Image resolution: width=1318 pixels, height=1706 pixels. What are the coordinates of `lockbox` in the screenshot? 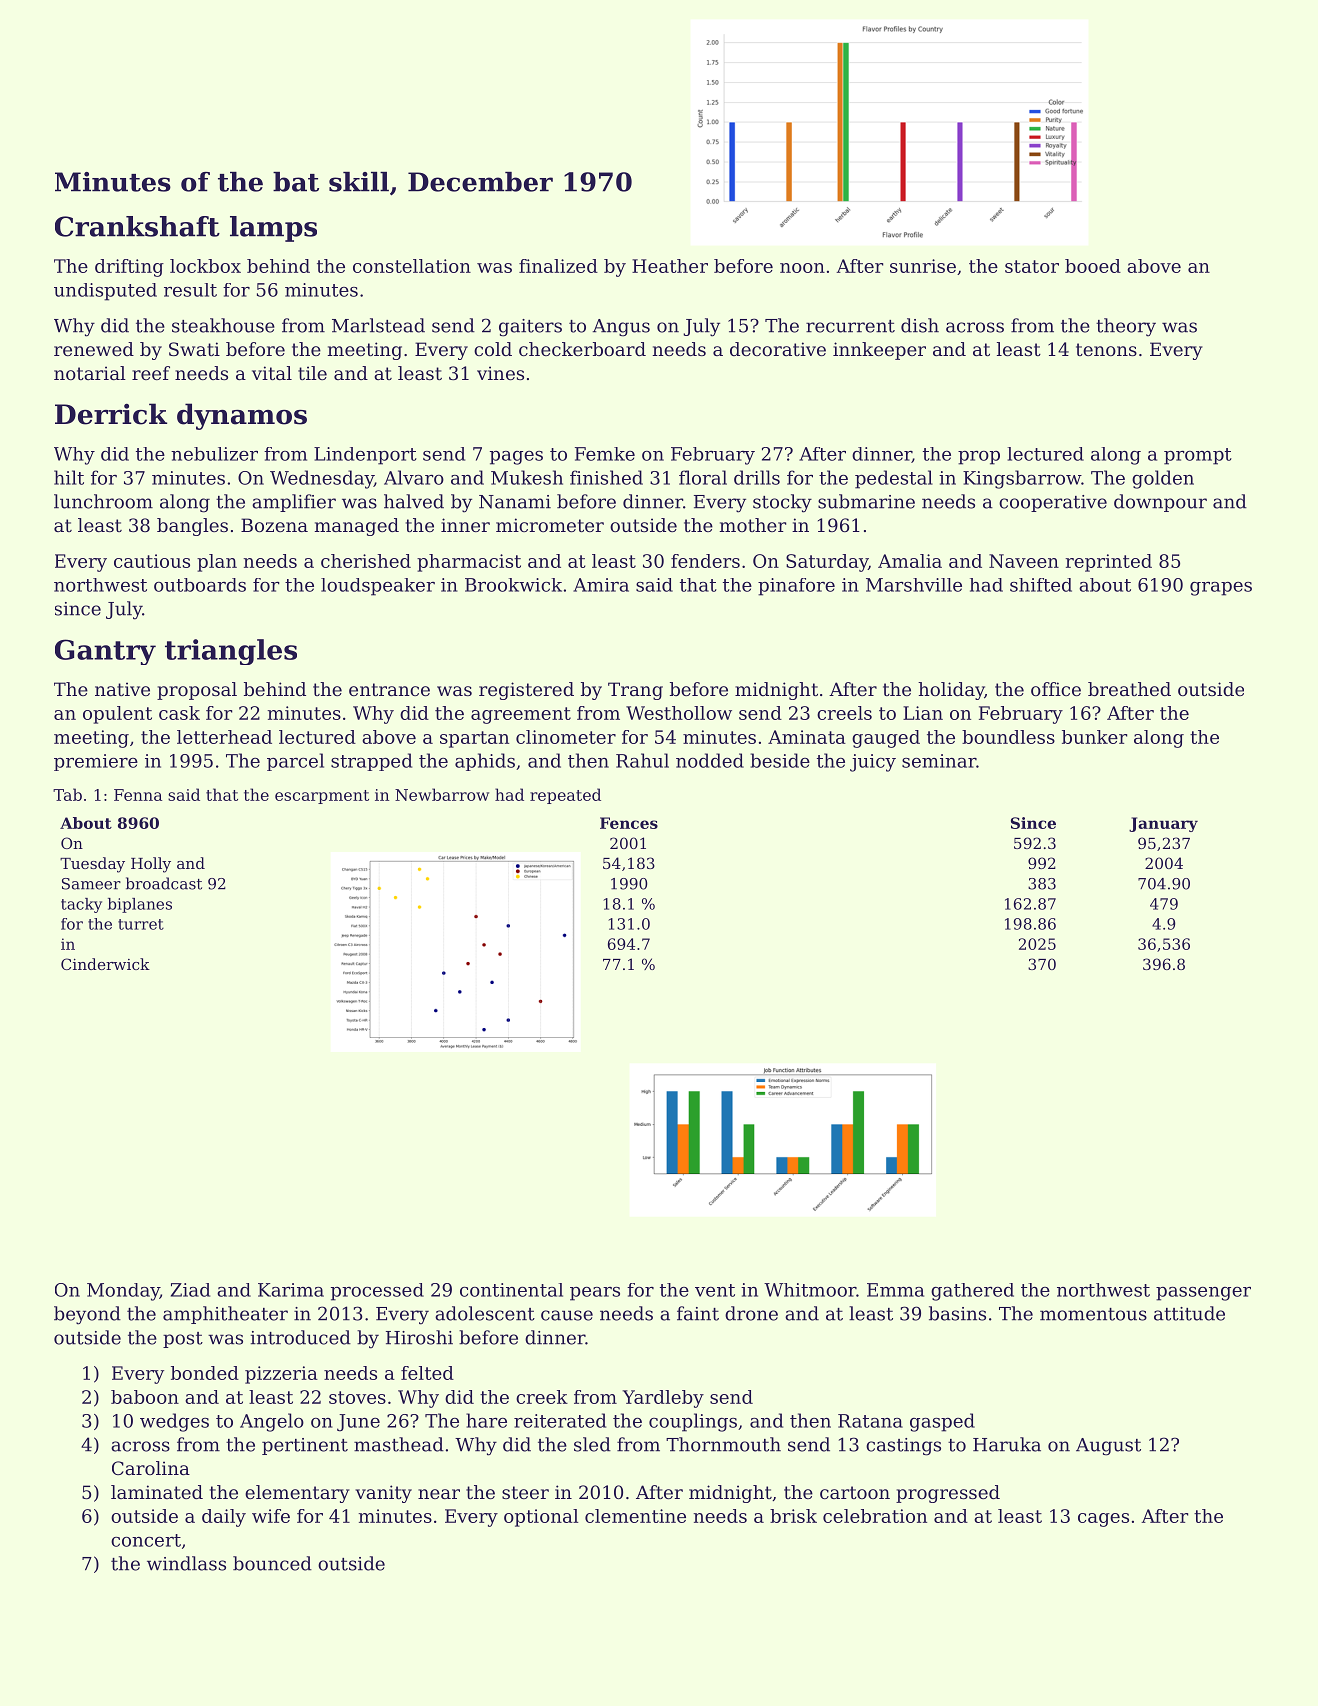 It's located at (205, 266).
